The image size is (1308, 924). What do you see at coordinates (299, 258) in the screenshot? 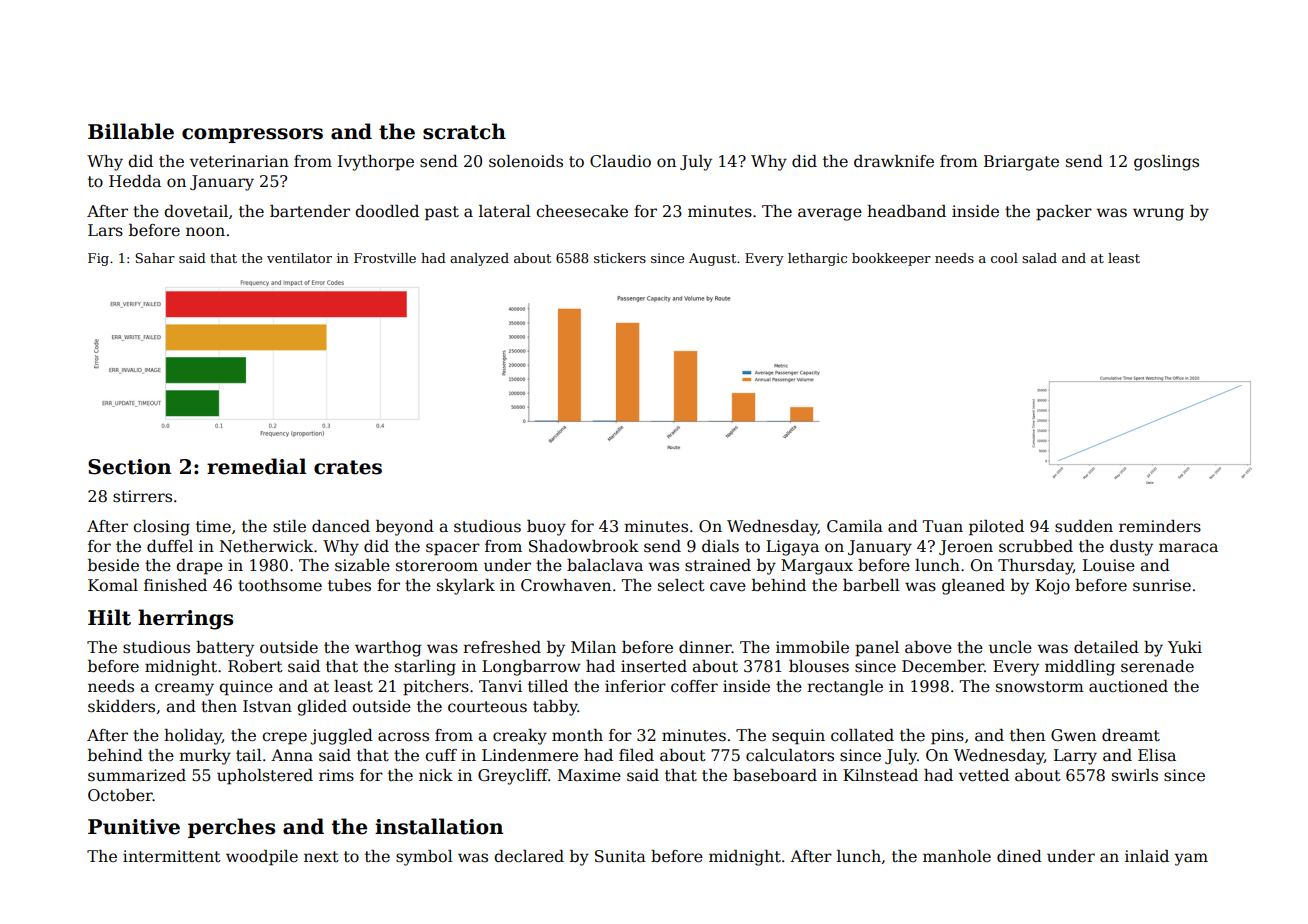
I see `ventilator` at bounding box center [299, 258].
